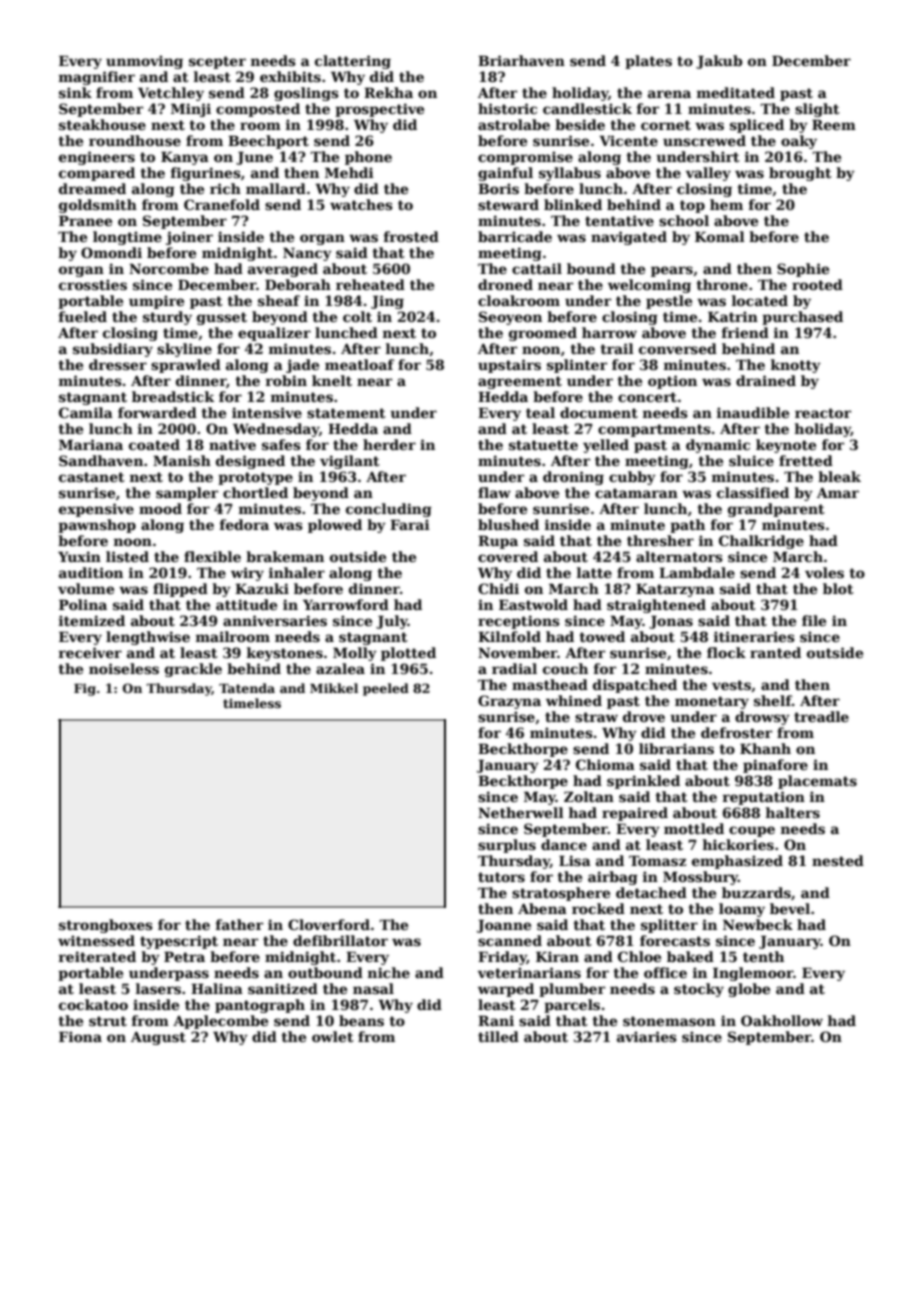 This page has height=1314, width=924. What do you see at coordinates (333, 1036) in the page?
I see `owlet` at bounding box center [333, 1036].
